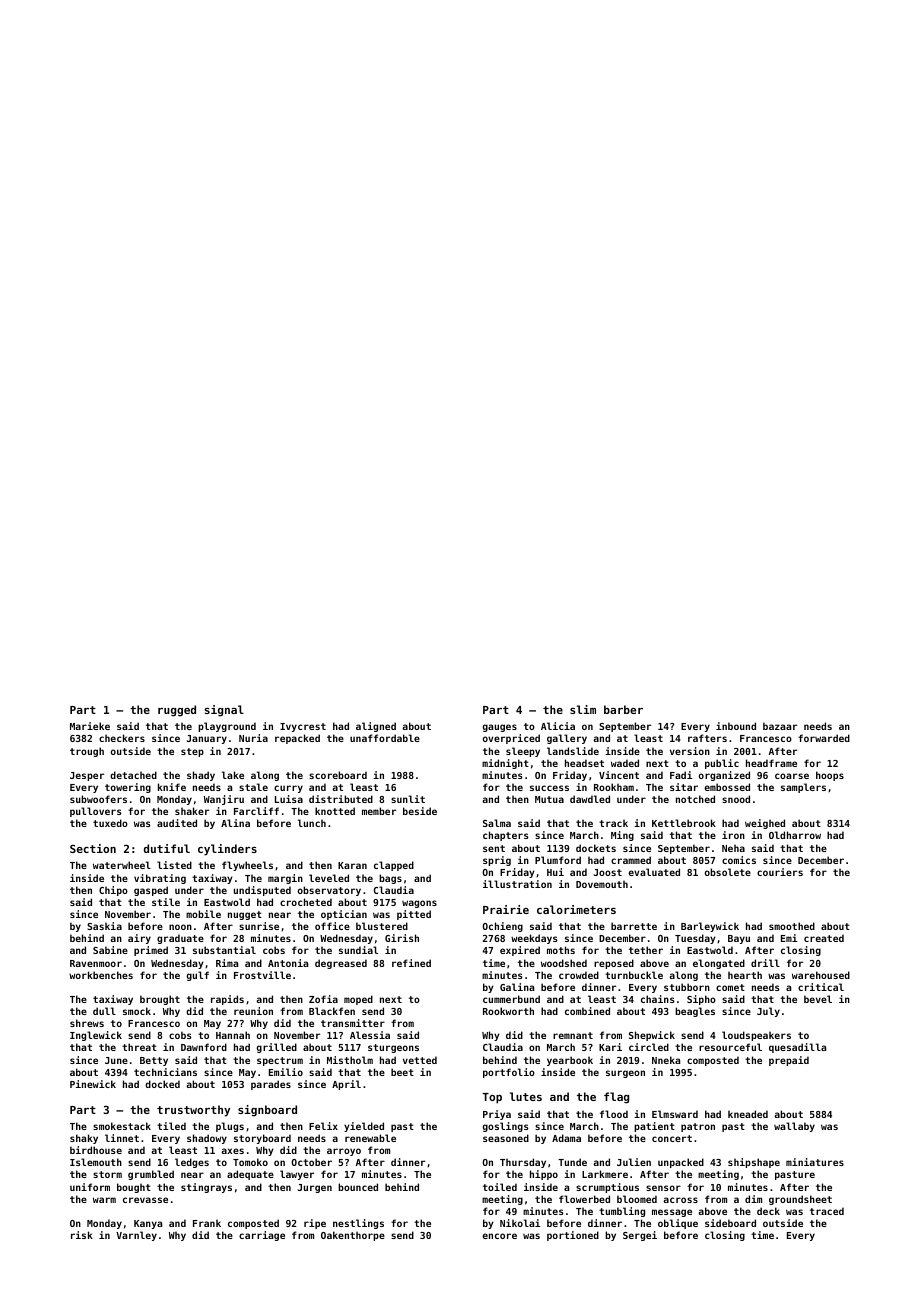 This screenshot has height=1308, width=924. What do you see at coordinates (177, 711) in the screenshot?
I see `rugged` at bounding box center [177, 711].
